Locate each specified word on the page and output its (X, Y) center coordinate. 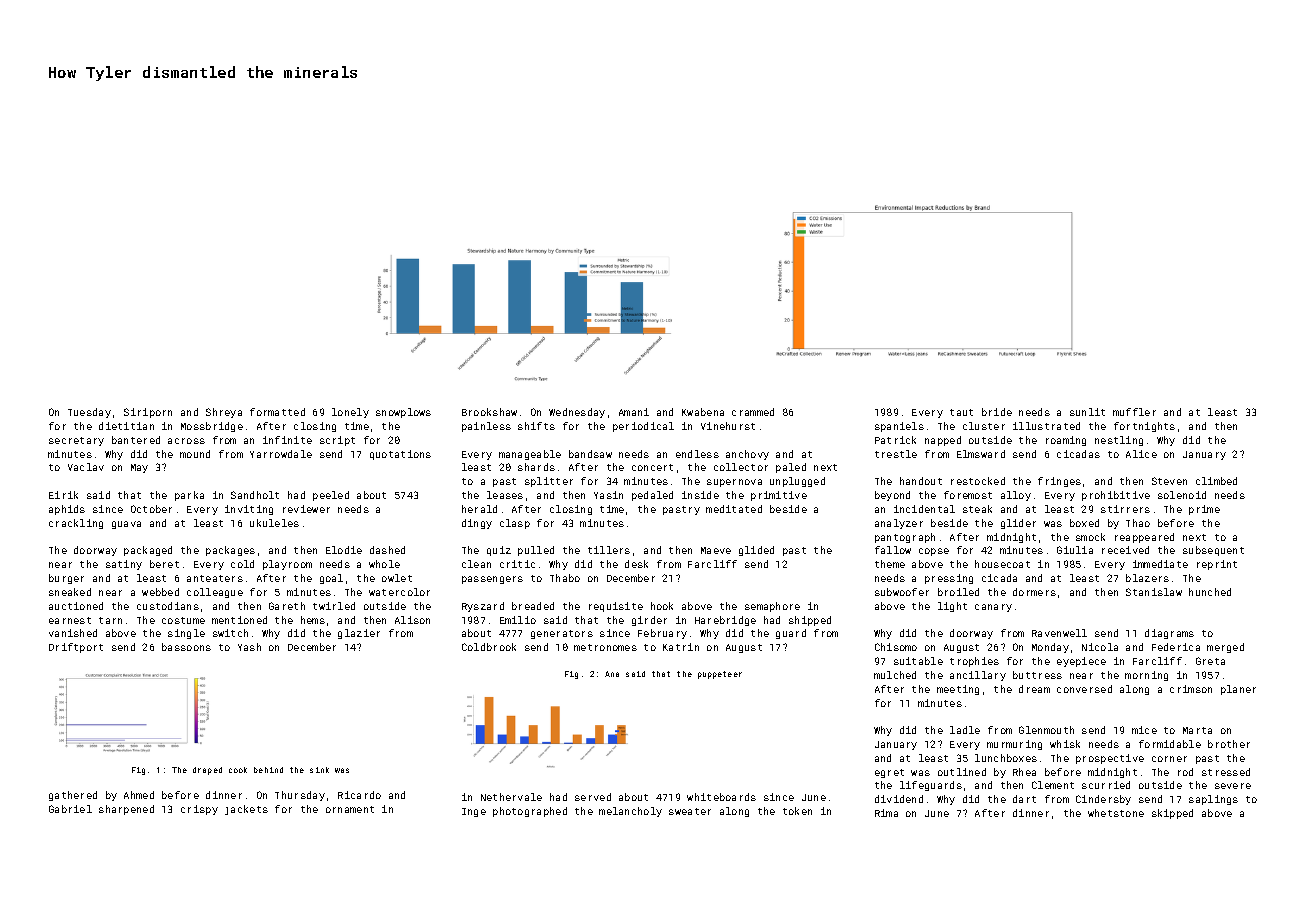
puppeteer (720, 675)
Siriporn (148, 413)
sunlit (1087, 412)
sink (319, 770)
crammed (753, 412)
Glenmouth (1046, 730)
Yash (249, 647)
